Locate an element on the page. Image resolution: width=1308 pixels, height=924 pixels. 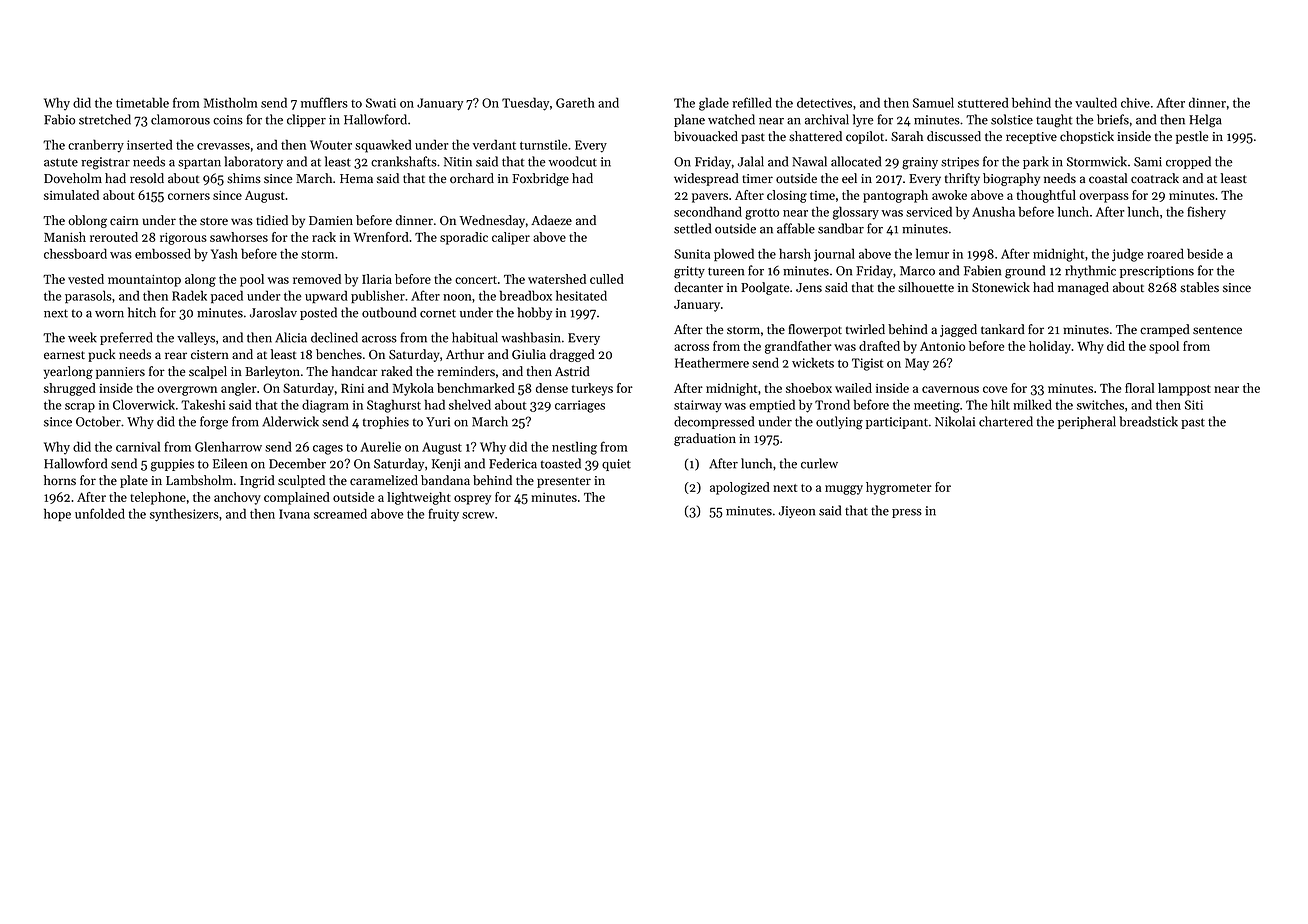
carriages is located at coordinates (580, 406).
